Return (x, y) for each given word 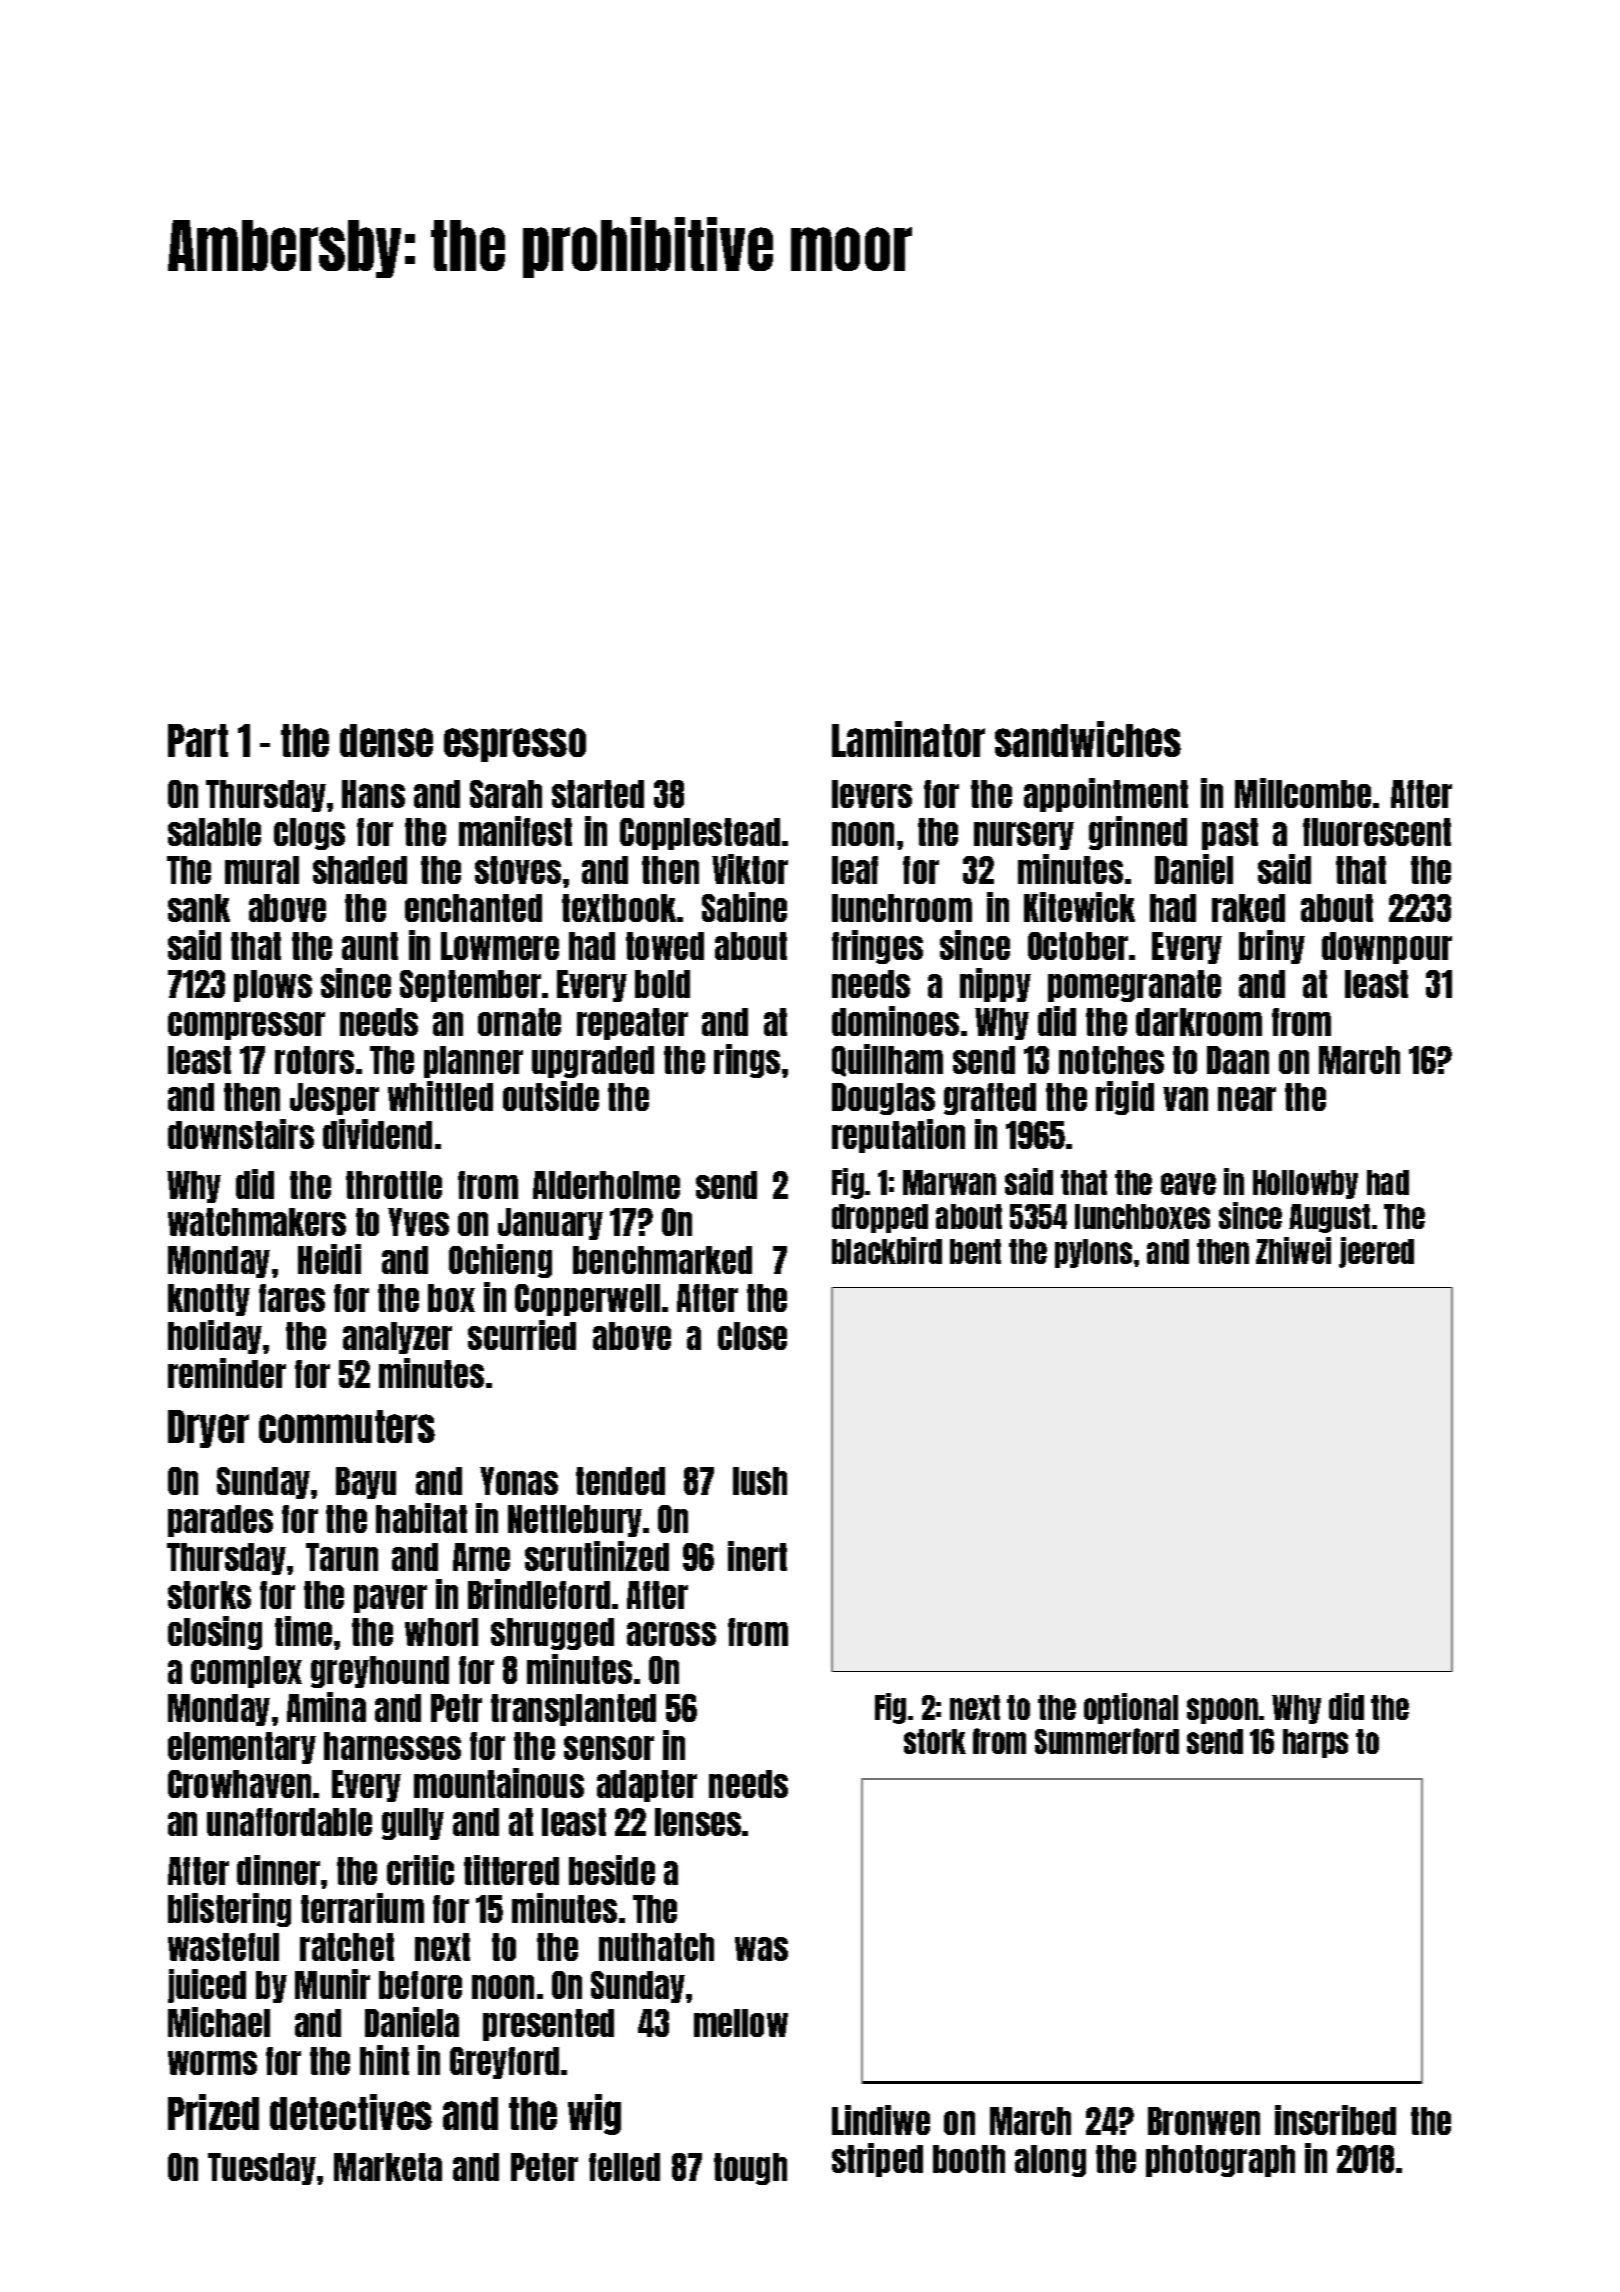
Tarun (342, 1557)
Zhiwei (1293, 1250)
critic (420, 1870)
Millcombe (1303, 793)
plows (273, 986)
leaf (855, 870)
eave (1188, 1184)
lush (760, 1481)
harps (1315, 1743)
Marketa (388, 2167)
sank (199, 908)
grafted (990, 1099)
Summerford (1107, 1741)
